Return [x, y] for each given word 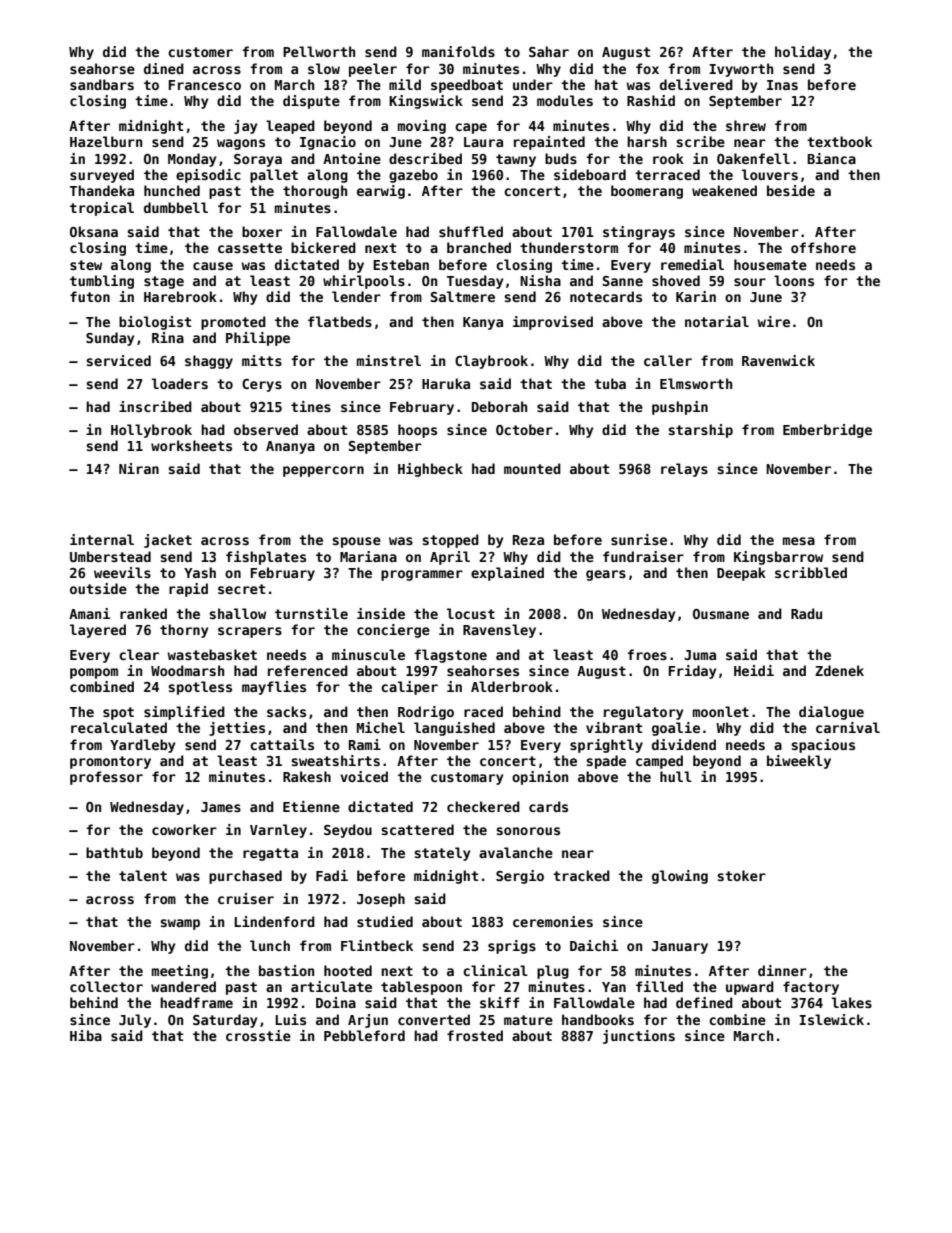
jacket [168, 541]
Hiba [86, 1035]
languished [454, 729]
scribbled [811, 572]
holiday [803, 53]
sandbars [102, 84]
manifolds [458, 51]
